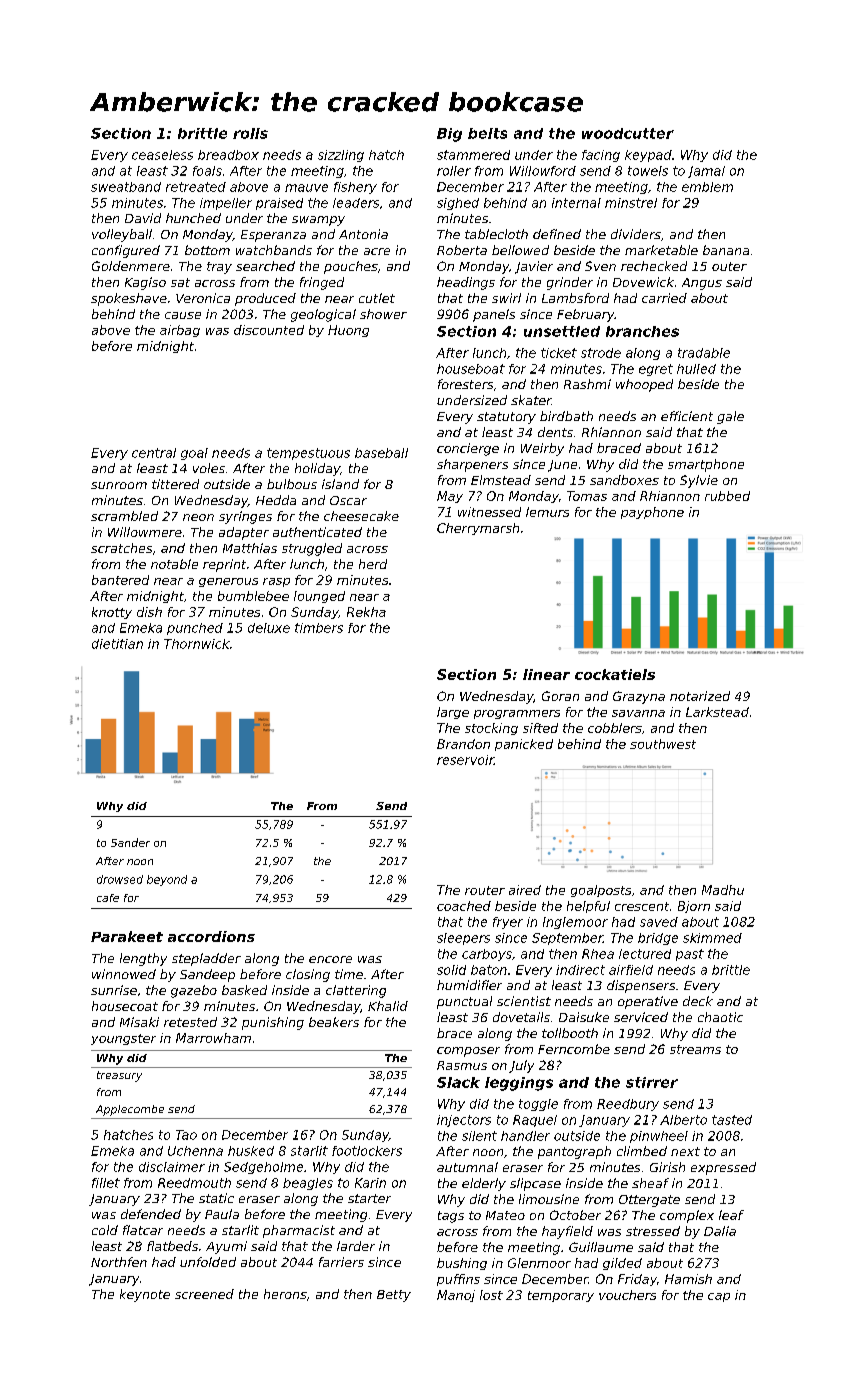  I want to click on timbers, so click(319, 628).
